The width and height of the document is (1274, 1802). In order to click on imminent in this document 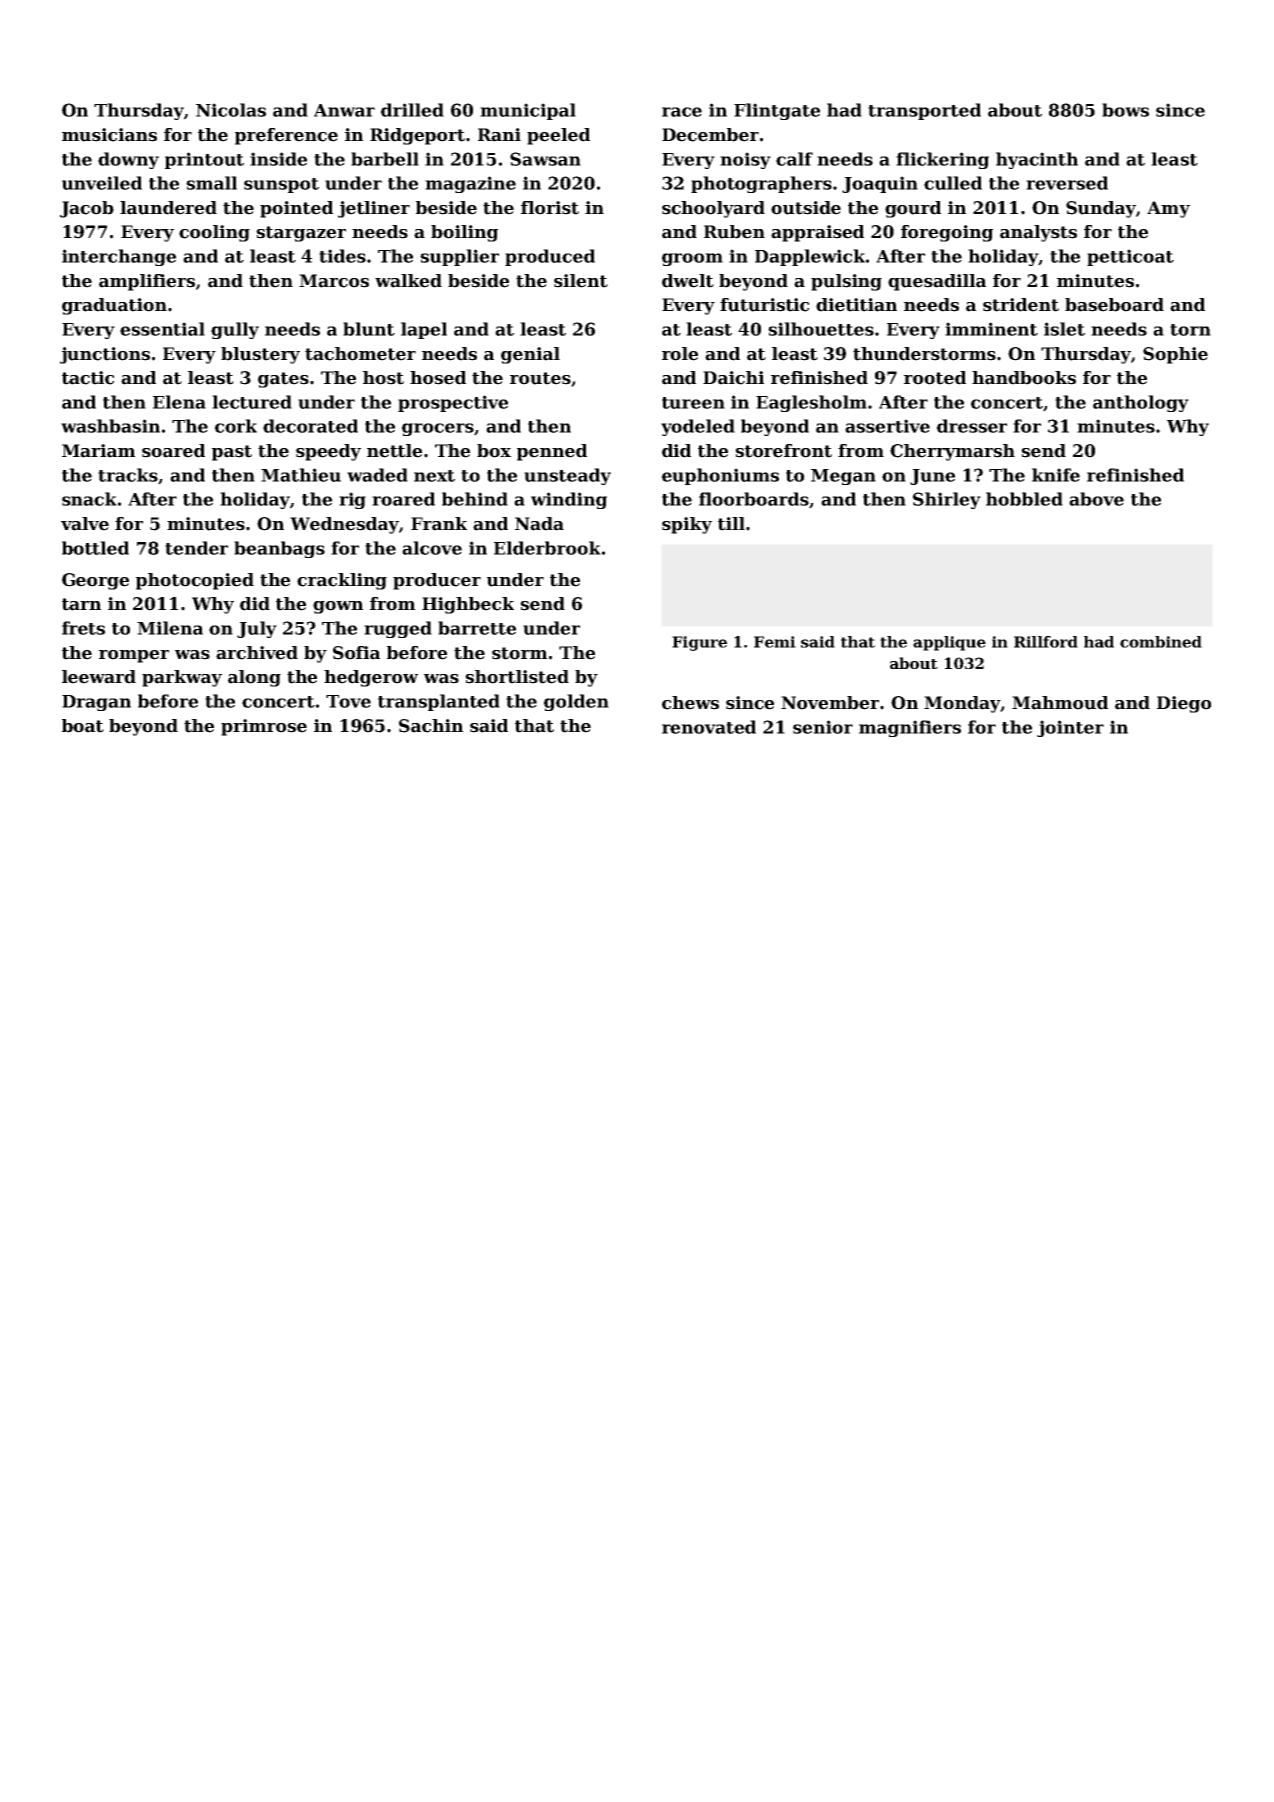, I will do `click(991, 329)`.
